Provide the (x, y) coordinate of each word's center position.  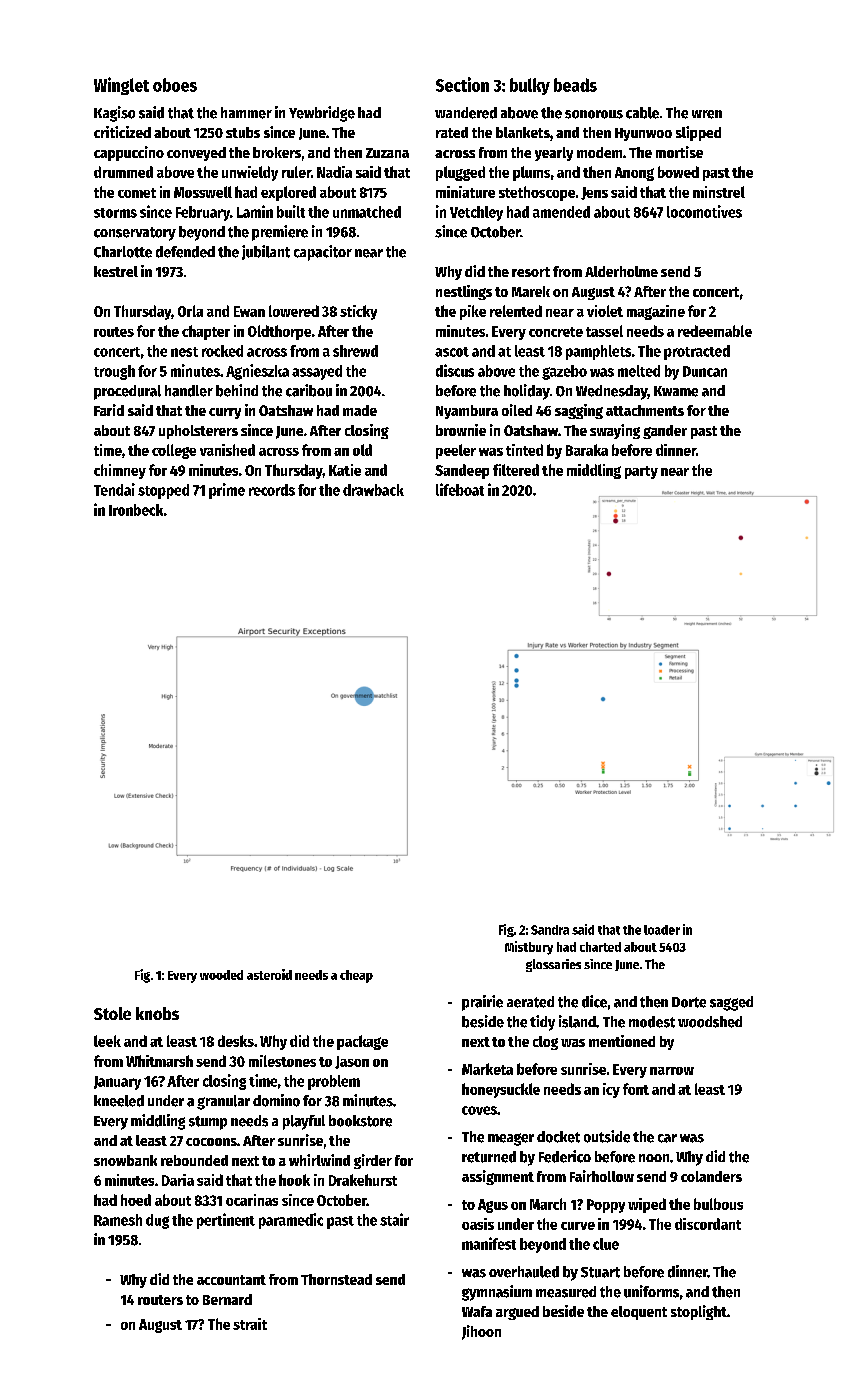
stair (394, 1219)
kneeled (119, 1101)
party (641, 472)
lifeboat (460, 489)
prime (227, 491)
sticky (358, 312)
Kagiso (114, 114)
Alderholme (621, 271)
